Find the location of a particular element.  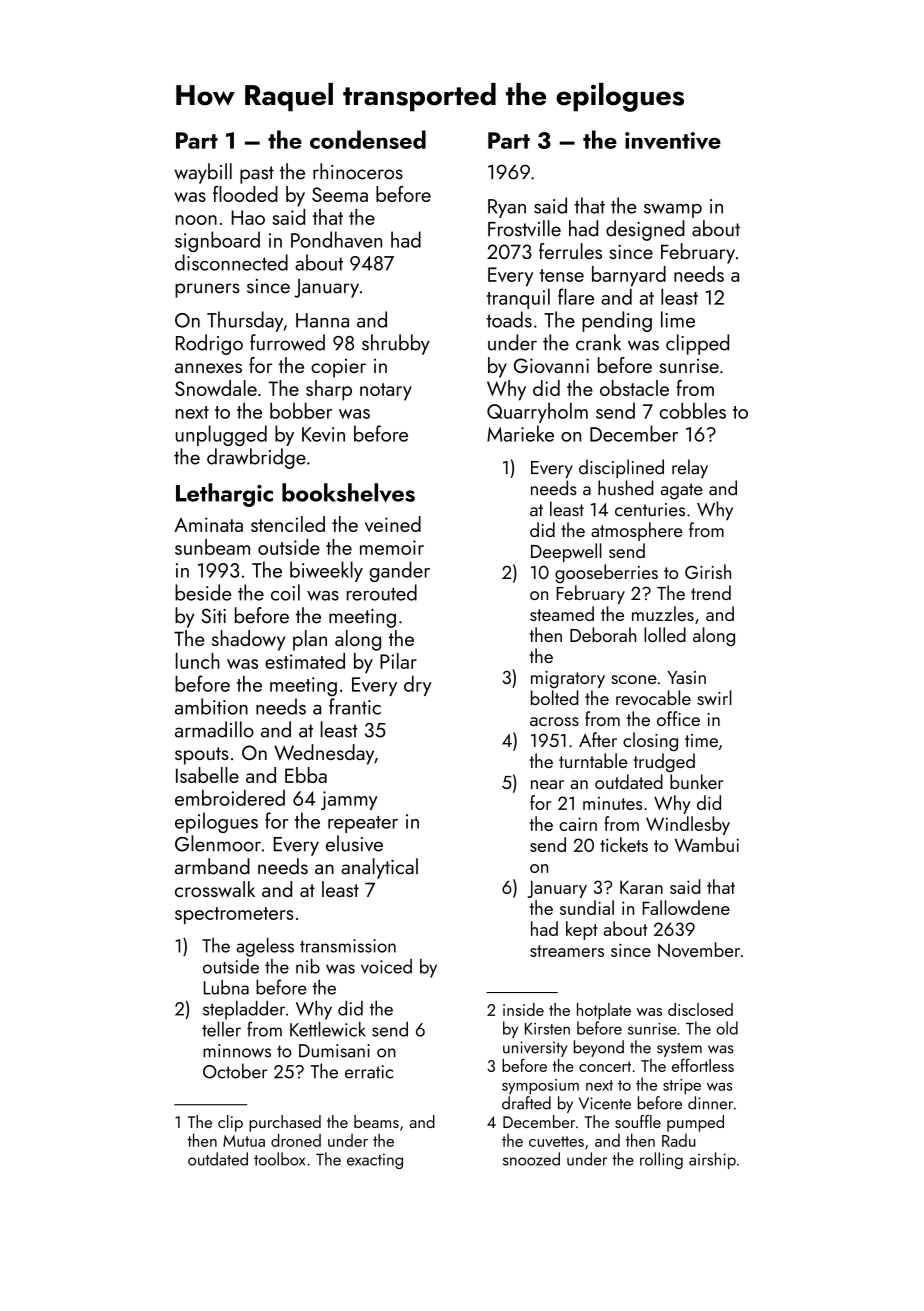

repeater is located at coordinates (363, 824).
